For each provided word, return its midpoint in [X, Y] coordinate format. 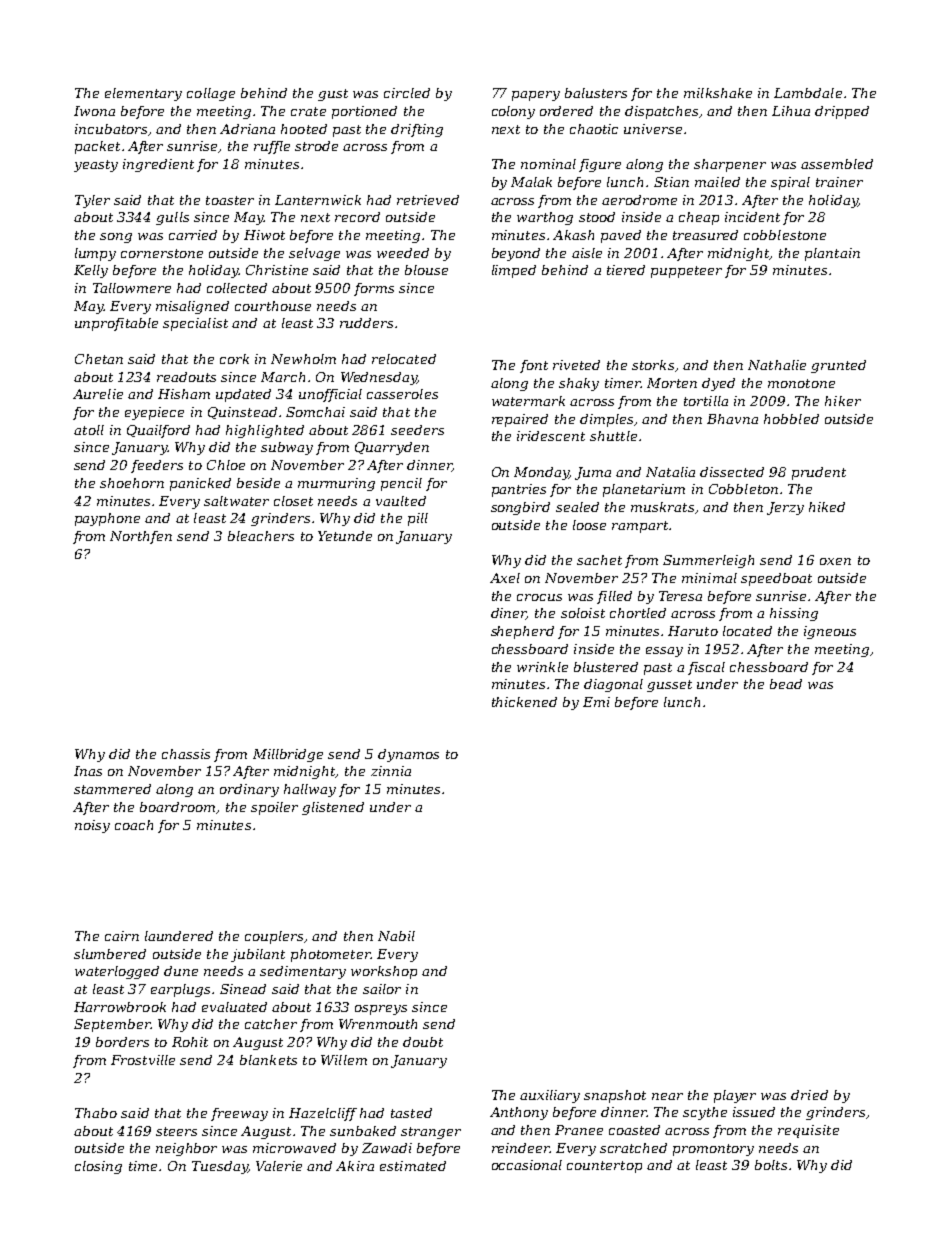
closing [98, 1167]
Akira [355, 1166]
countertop [604, 1167]
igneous [830, 632]
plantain [832, 254]
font [534, 366]
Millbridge [288, 755]
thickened [524, 702]
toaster [230, 200]
